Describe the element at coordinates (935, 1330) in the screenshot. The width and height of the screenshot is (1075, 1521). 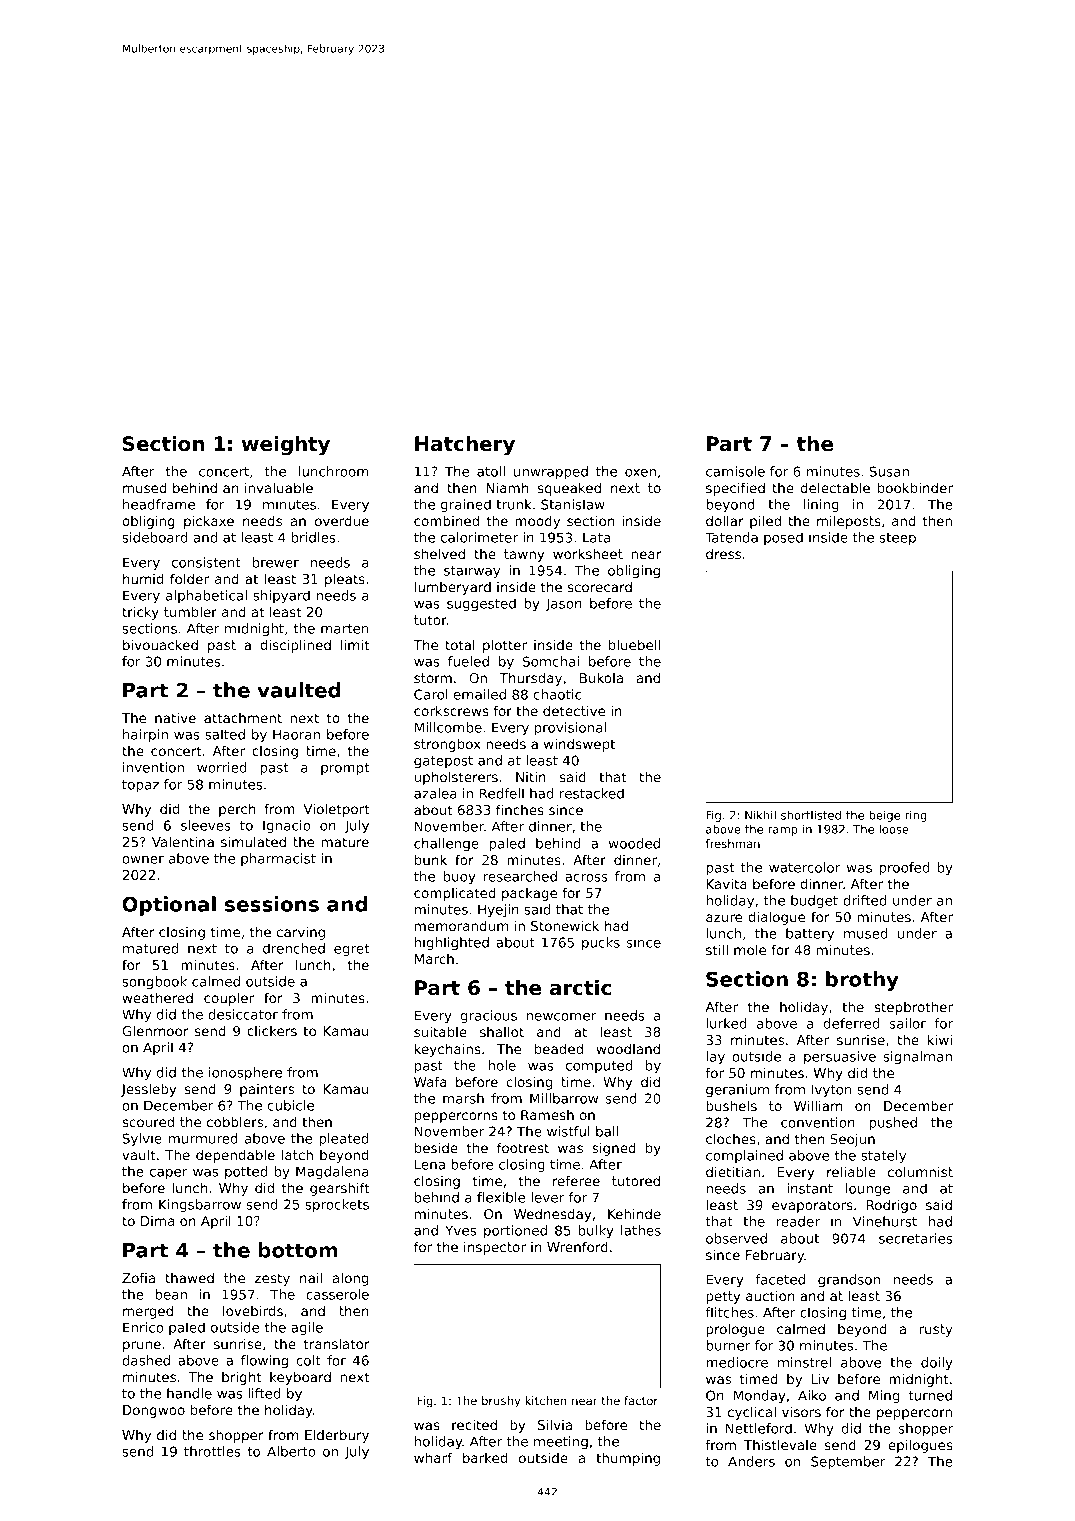
I see `rusty` at that location.
